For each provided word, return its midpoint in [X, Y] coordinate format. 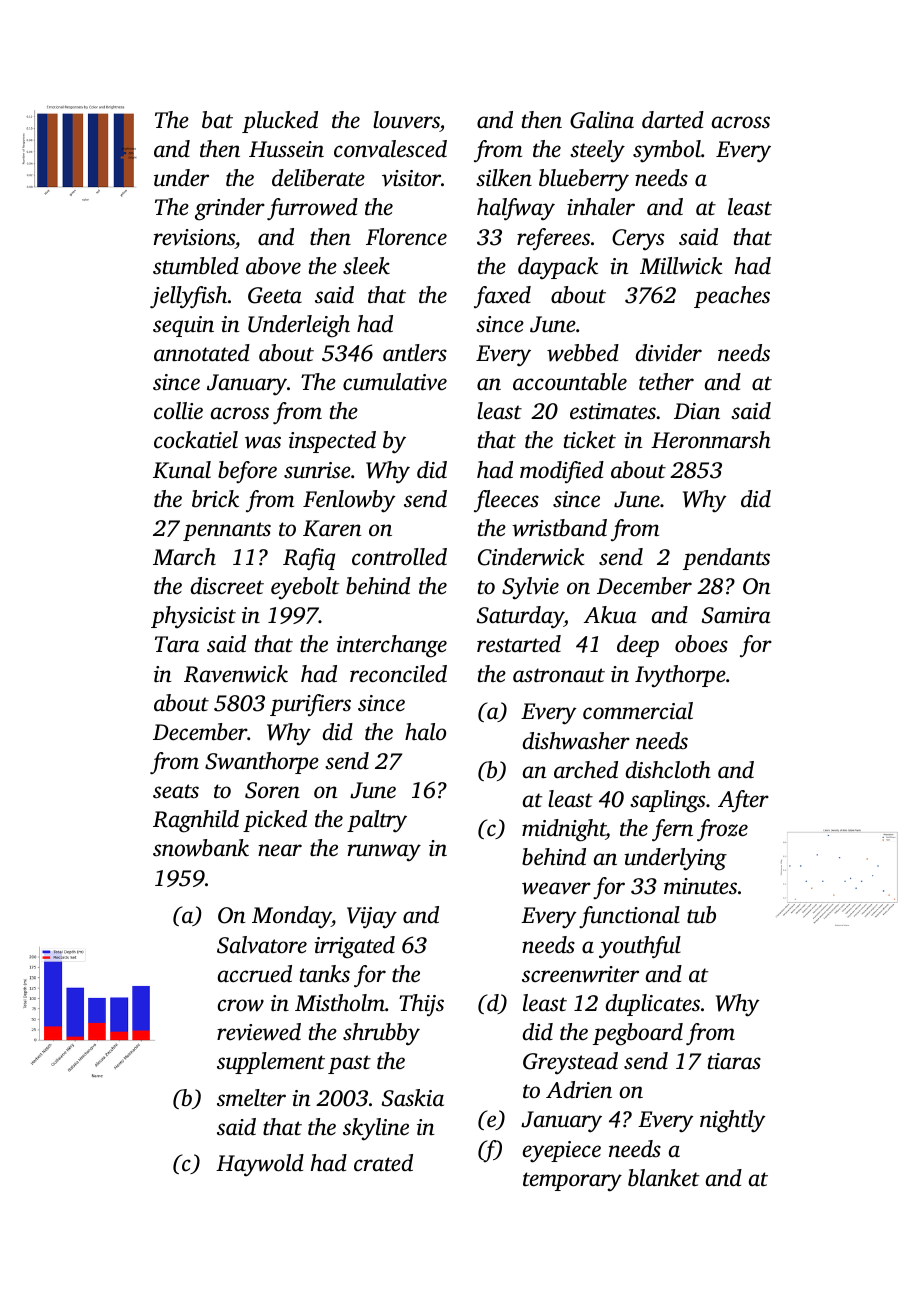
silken [504, 178]
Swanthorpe [262, 763]
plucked [280, 122]
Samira [736, 615]
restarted [519, 644]
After [743, 801]
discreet [227, 586]
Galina [602, 120]
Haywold [260, 1165]
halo [425, 731]
